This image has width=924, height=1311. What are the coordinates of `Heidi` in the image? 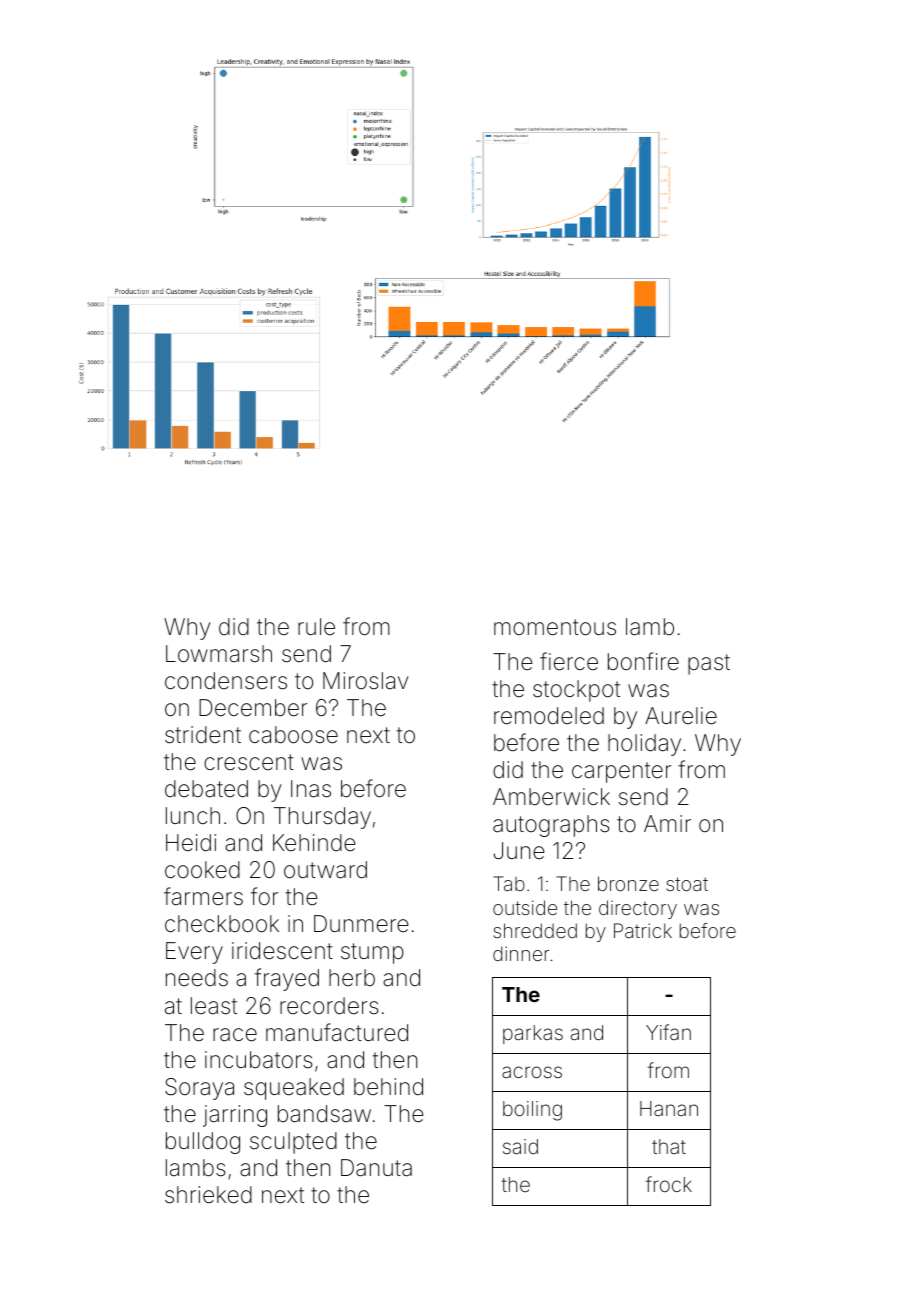 It's located at (191, 843).
